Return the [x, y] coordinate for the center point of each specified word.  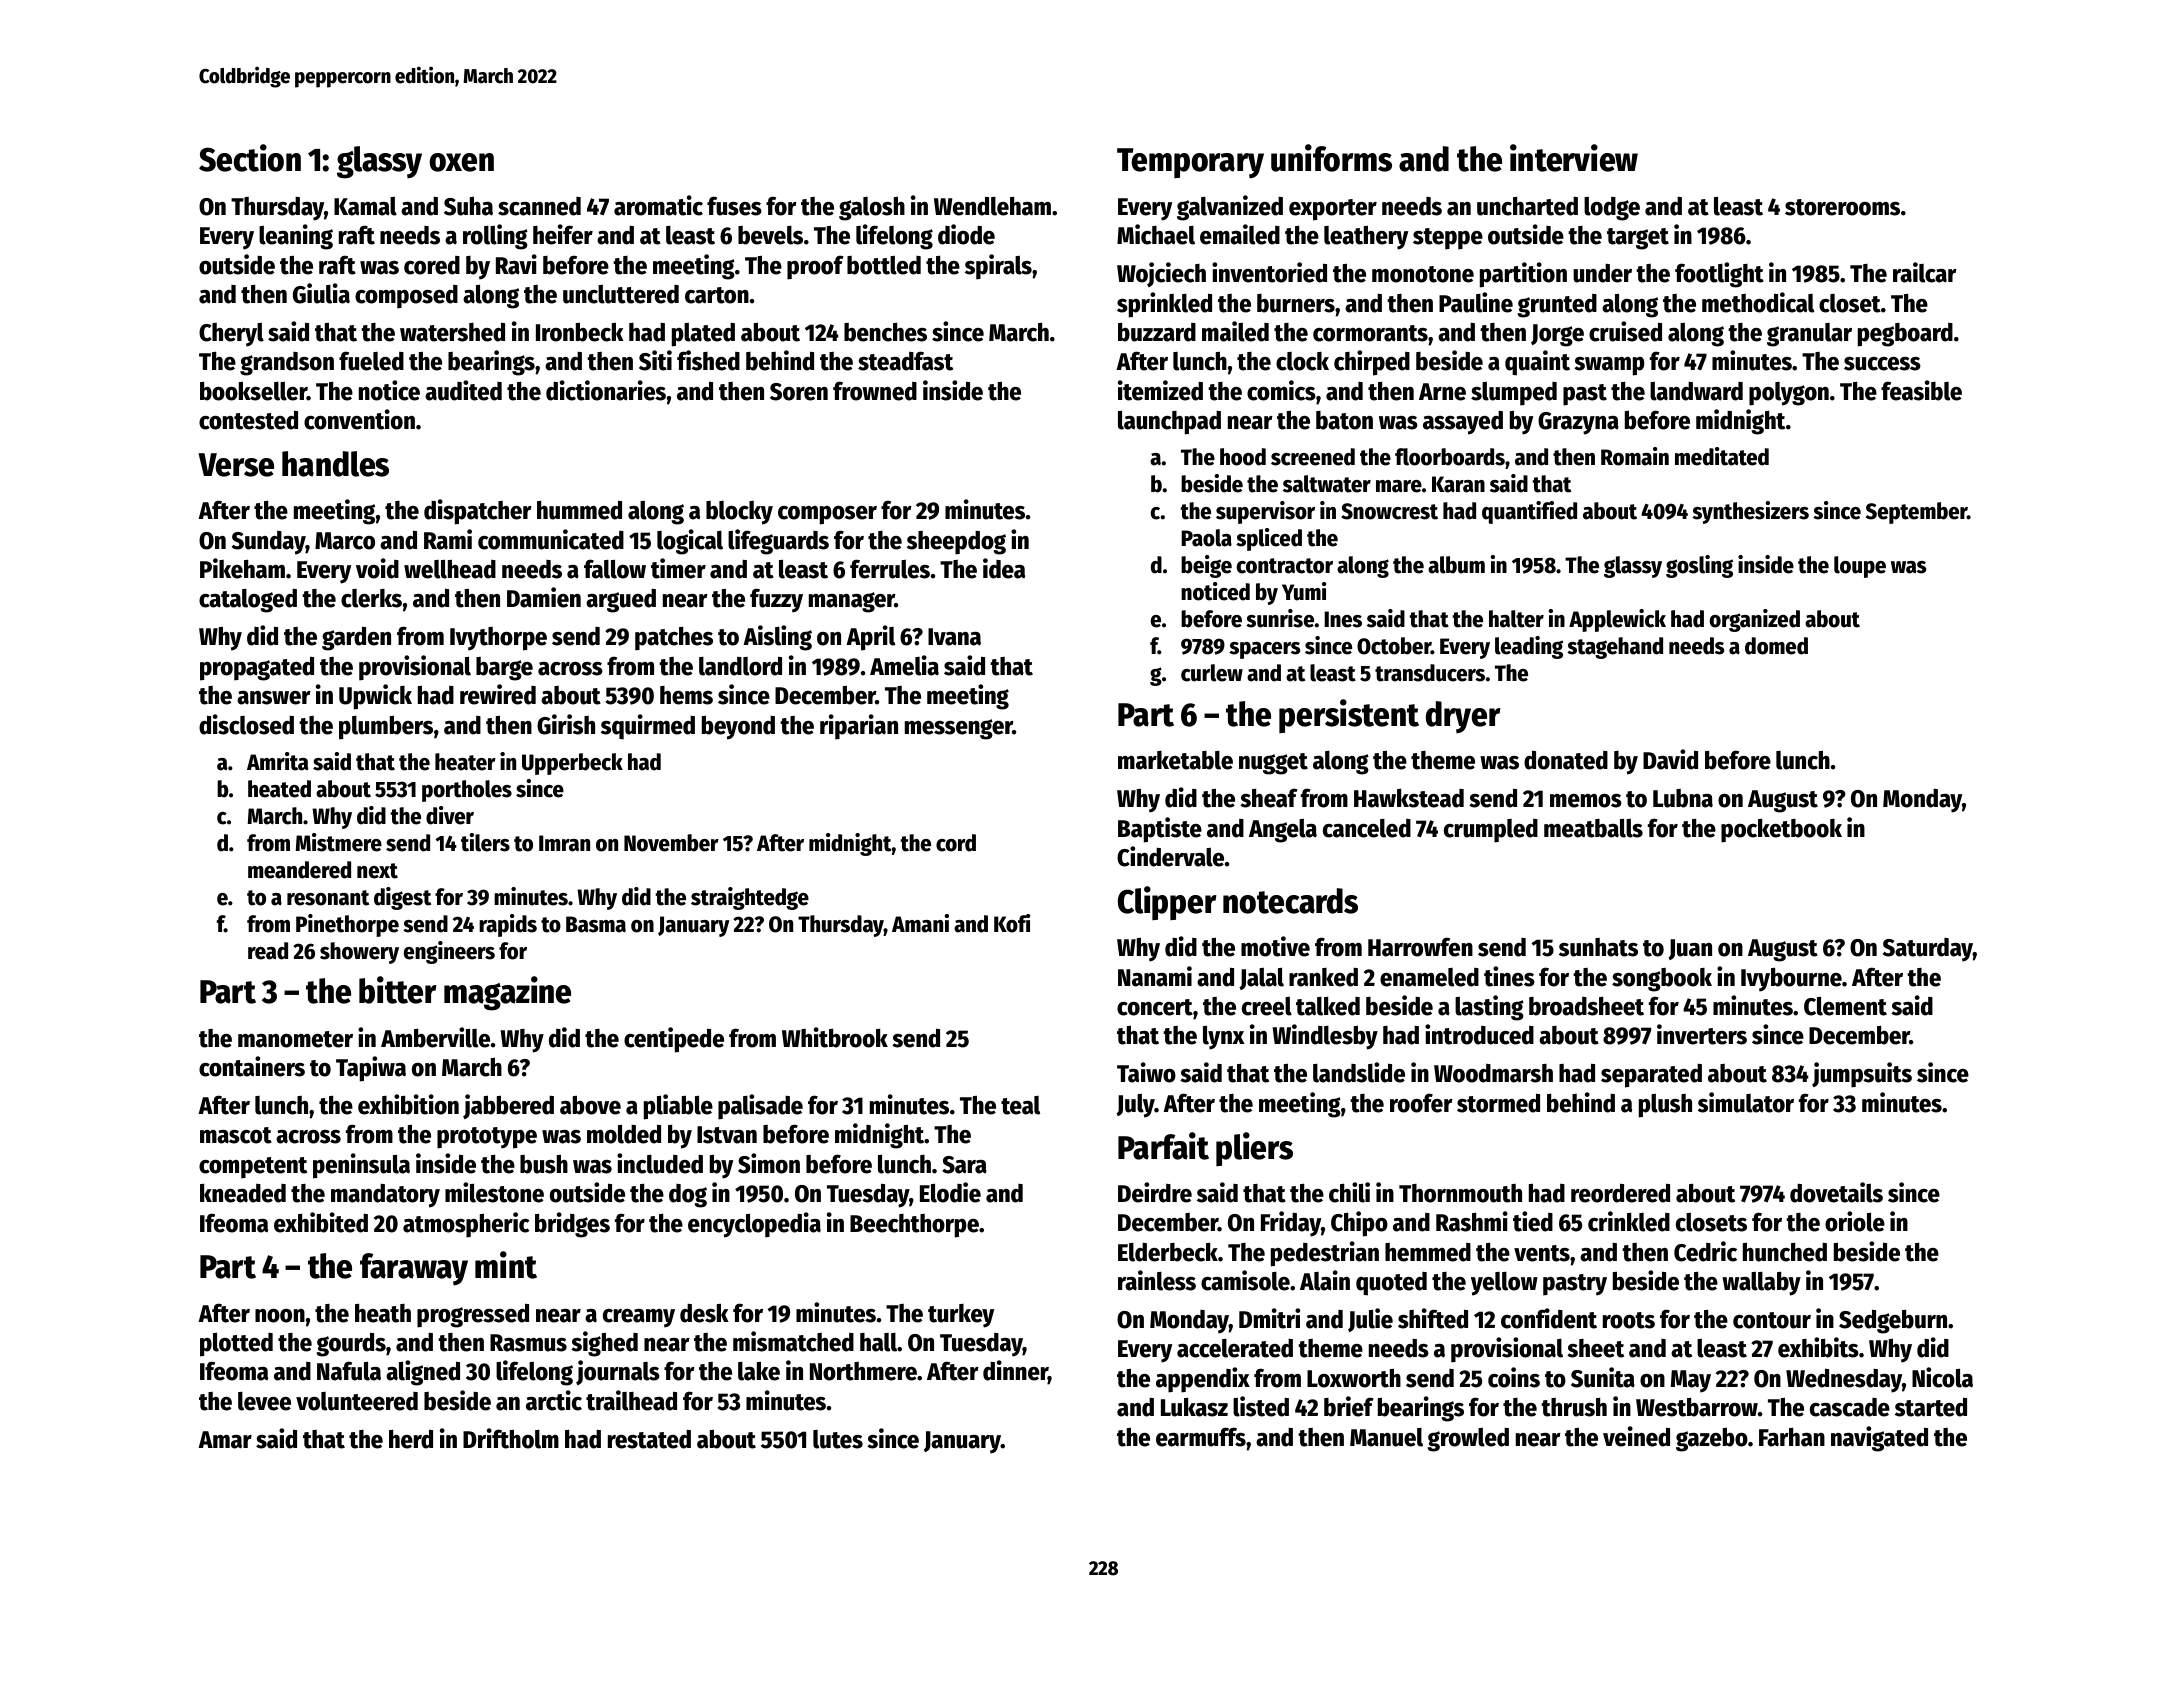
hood [1243, 457]
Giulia [321, 293]
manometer [295, 1039]
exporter [1333, 210]
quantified [1529, 512]
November [671, 843]
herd [411, 1439]
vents [1542, 1253]
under [1602, 273]
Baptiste [1160, 830]
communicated [551, 539]
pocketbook [1781, 831]
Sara [964, 1165]
